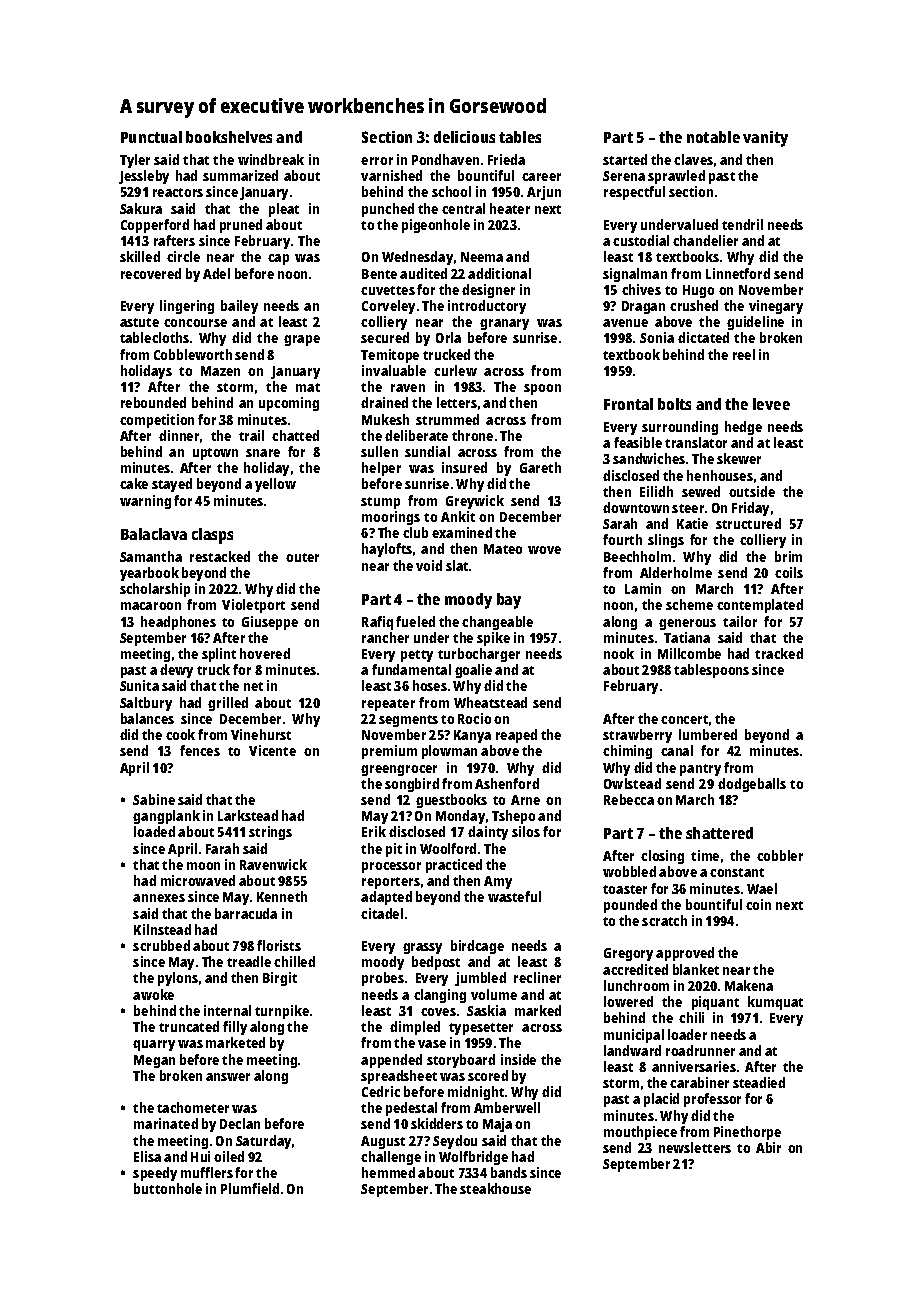 Image resolution: width=924 pixels, height=1308 pixels. Describe the element at coordinates (422, 948) in the screenshot. I see `grassy` at that location.
